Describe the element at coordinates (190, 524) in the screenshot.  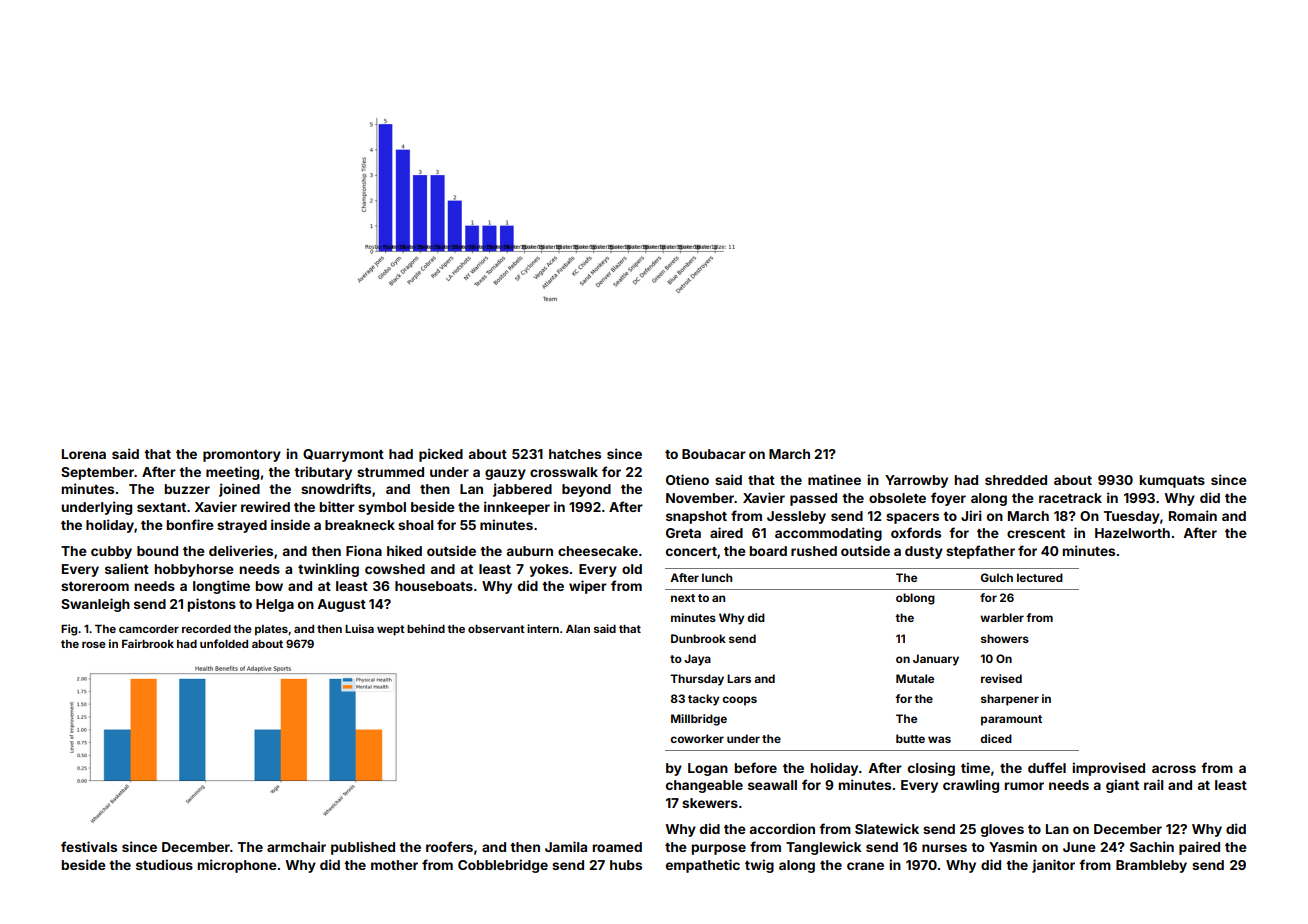
I see `bonfire` at that location.
